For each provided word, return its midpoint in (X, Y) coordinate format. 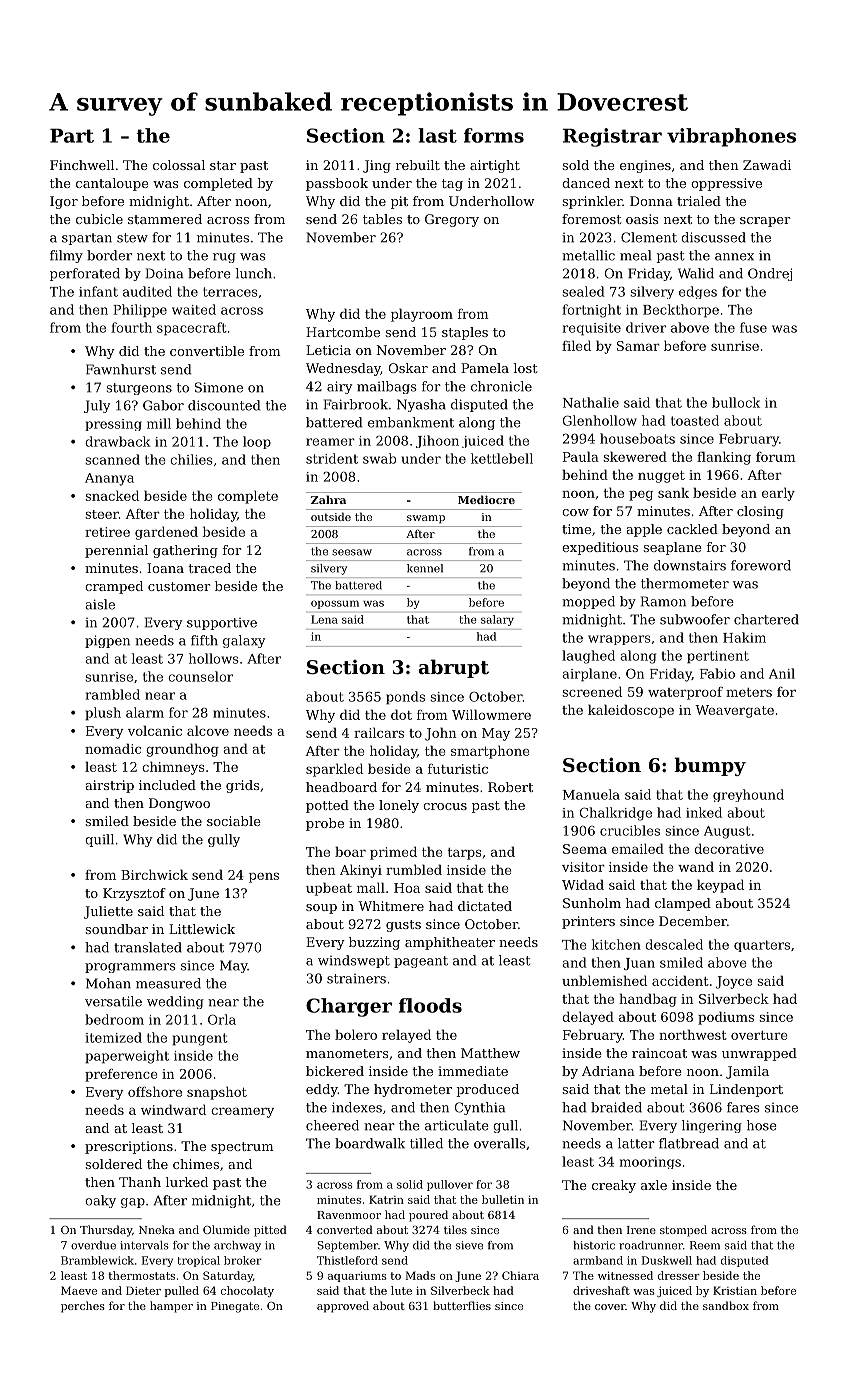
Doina (164, 273)
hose (762, 1125)
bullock (736, 402)
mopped (588, 602)
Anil (782, 673)
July (97, 406)
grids (242, 786)
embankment (411, 422)
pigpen (107, 641)
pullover (450, 1185)
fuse (753, 327)
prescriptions (129, 1147)
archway (237, 1246)
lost (525, 368)
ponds (405, 698)
